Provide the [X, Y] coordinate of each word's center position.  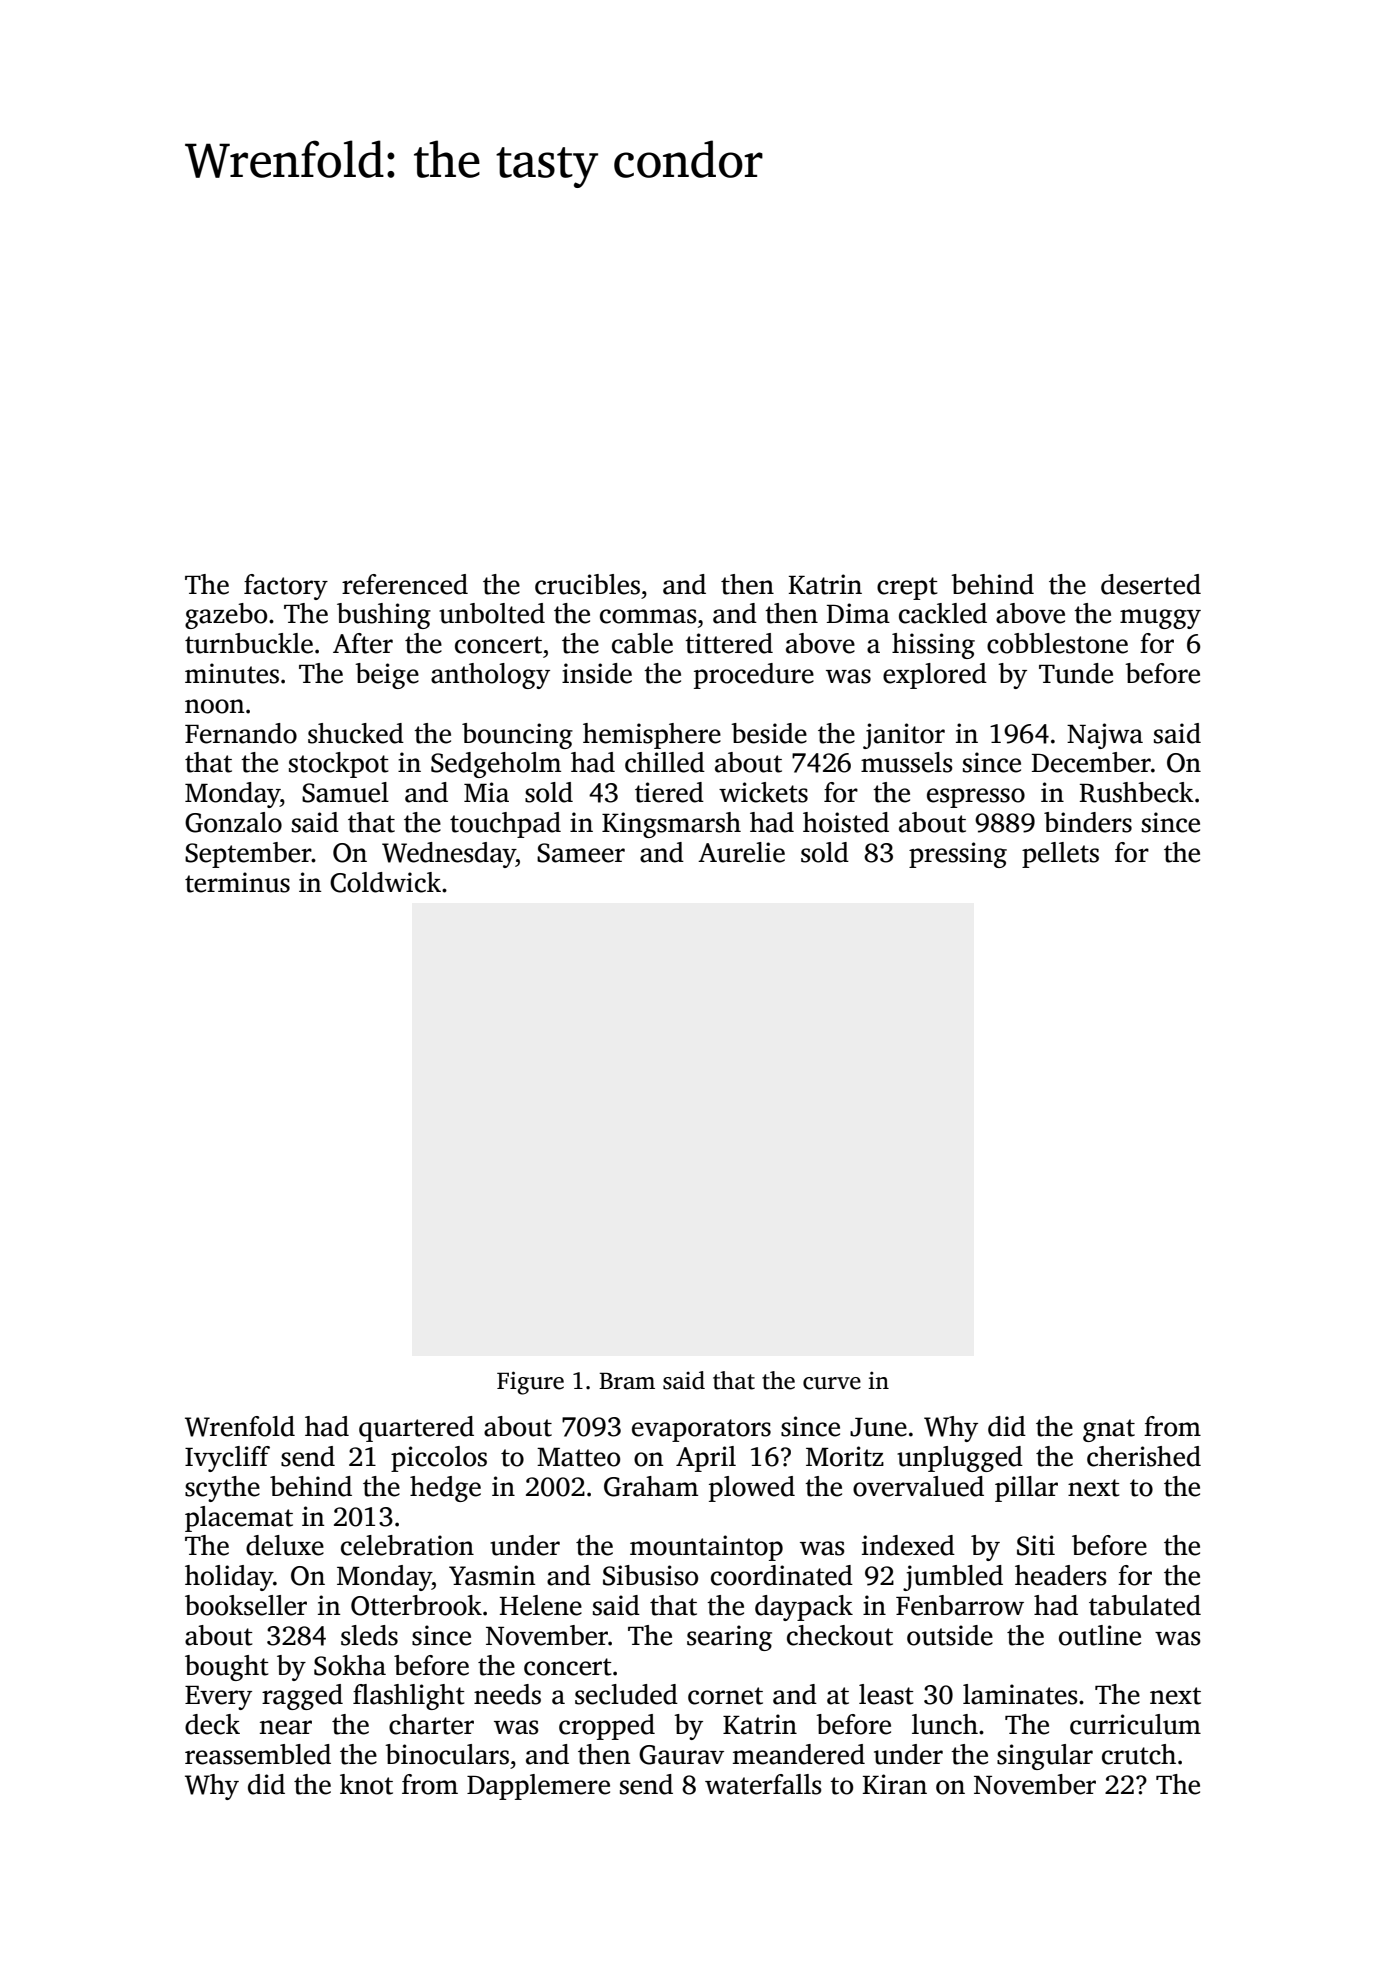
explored [935, 676]
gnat [1109, 1430]
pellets [1060, 855]
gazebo [226, 616]
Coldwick [385, 882]
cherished [1144, 1456]
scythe [222, 1489]
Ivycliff [227, 1459]
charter [431, 1724]
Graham [651, 1486]
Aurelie [741, 852]
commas [648, 616]
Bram [627, 1381]
